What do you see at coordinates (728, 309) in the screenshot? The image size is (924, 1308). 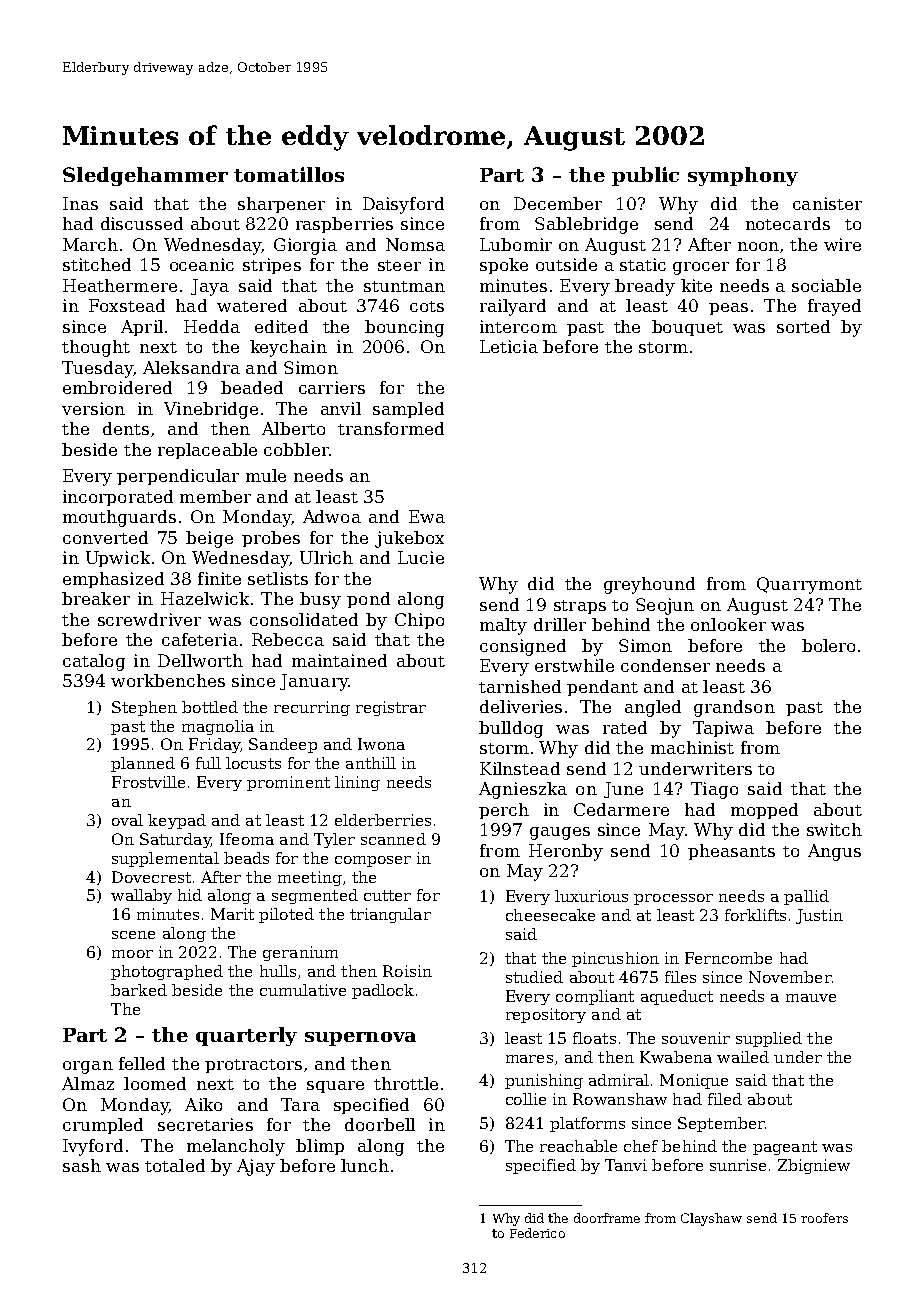 I see `peas` at bounding box center [728, 309].
